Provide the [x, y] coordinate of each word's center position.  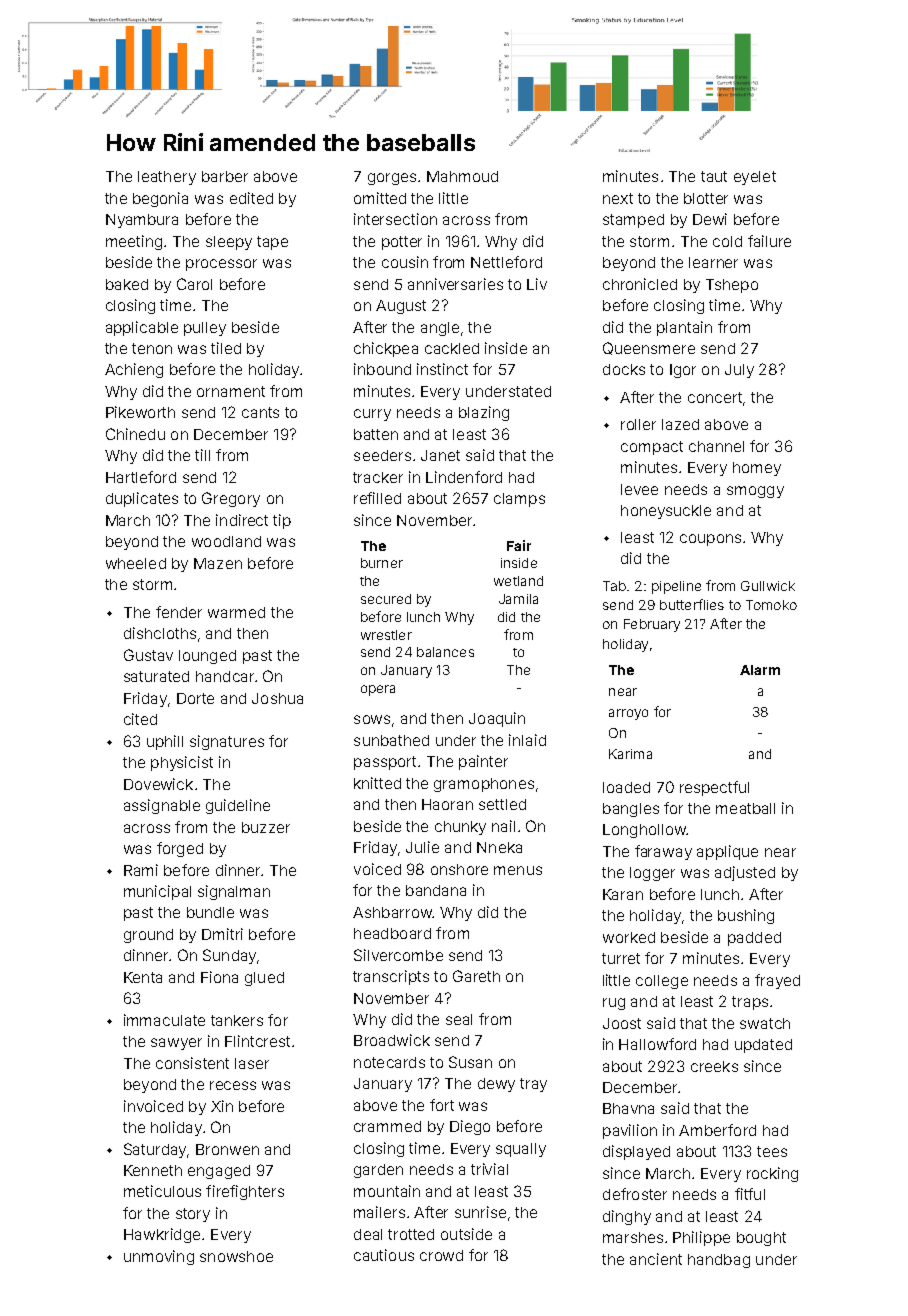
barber [225, 176]
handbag [719, 1261]
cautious [384, 1255]
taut [714, 176]
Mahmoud [462, 176]
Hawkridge [162, 1235]
